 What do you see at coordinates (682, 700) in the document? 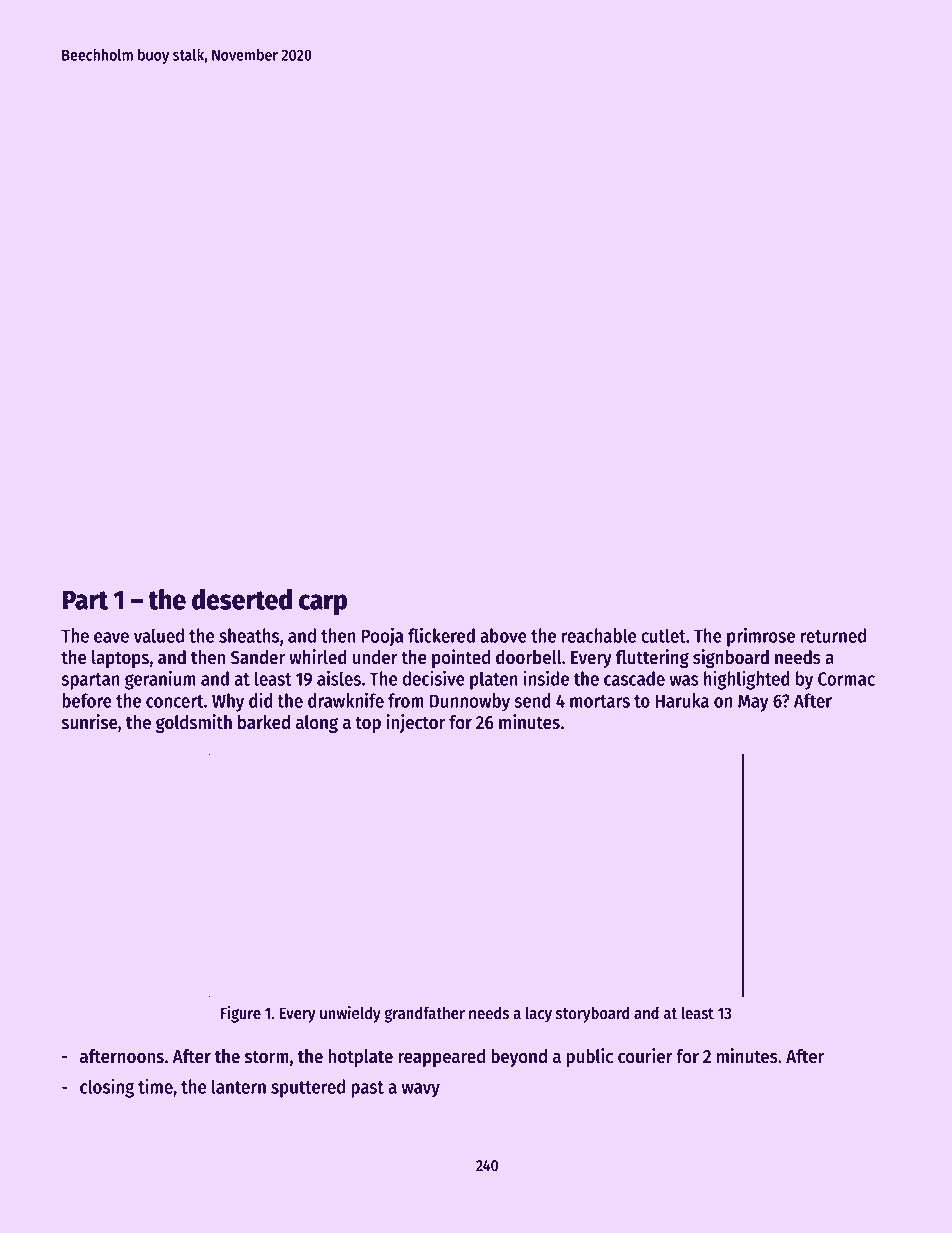
I see `Haruka` at bounding box center [682, 700].
